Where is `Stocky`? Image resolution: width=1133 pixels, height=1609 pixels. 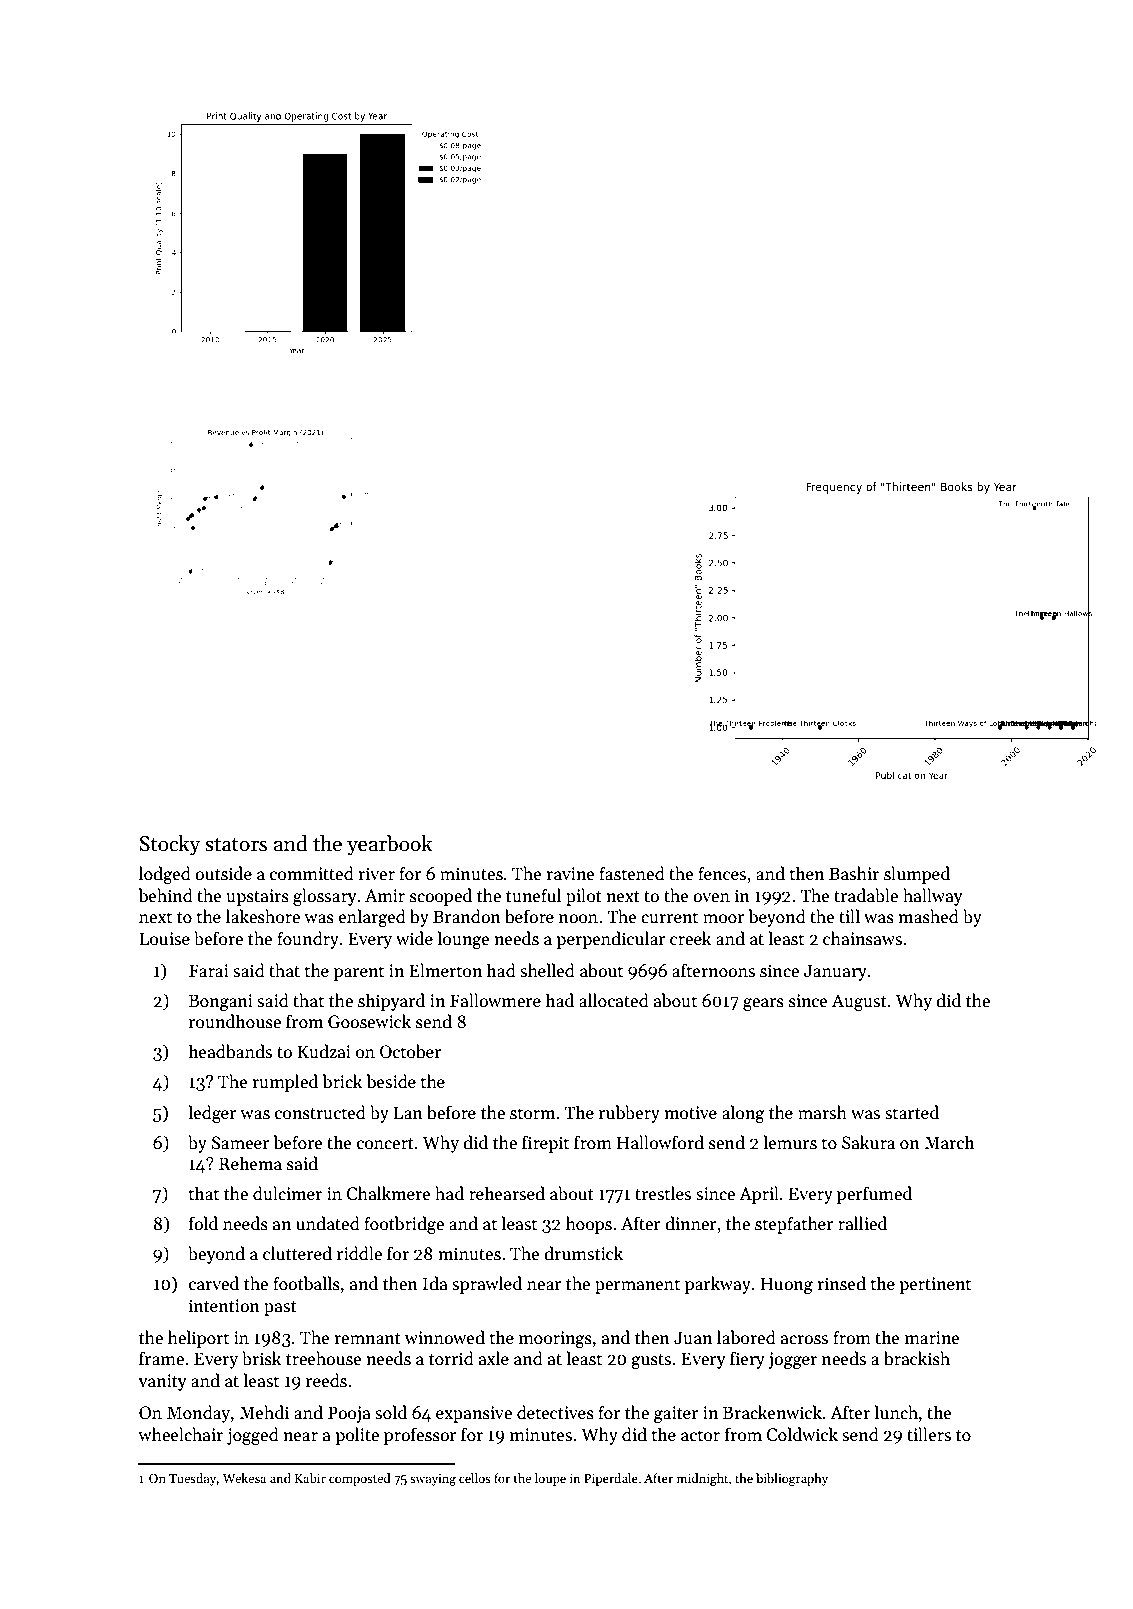 Stocky is located at coordinates (169, 845).
